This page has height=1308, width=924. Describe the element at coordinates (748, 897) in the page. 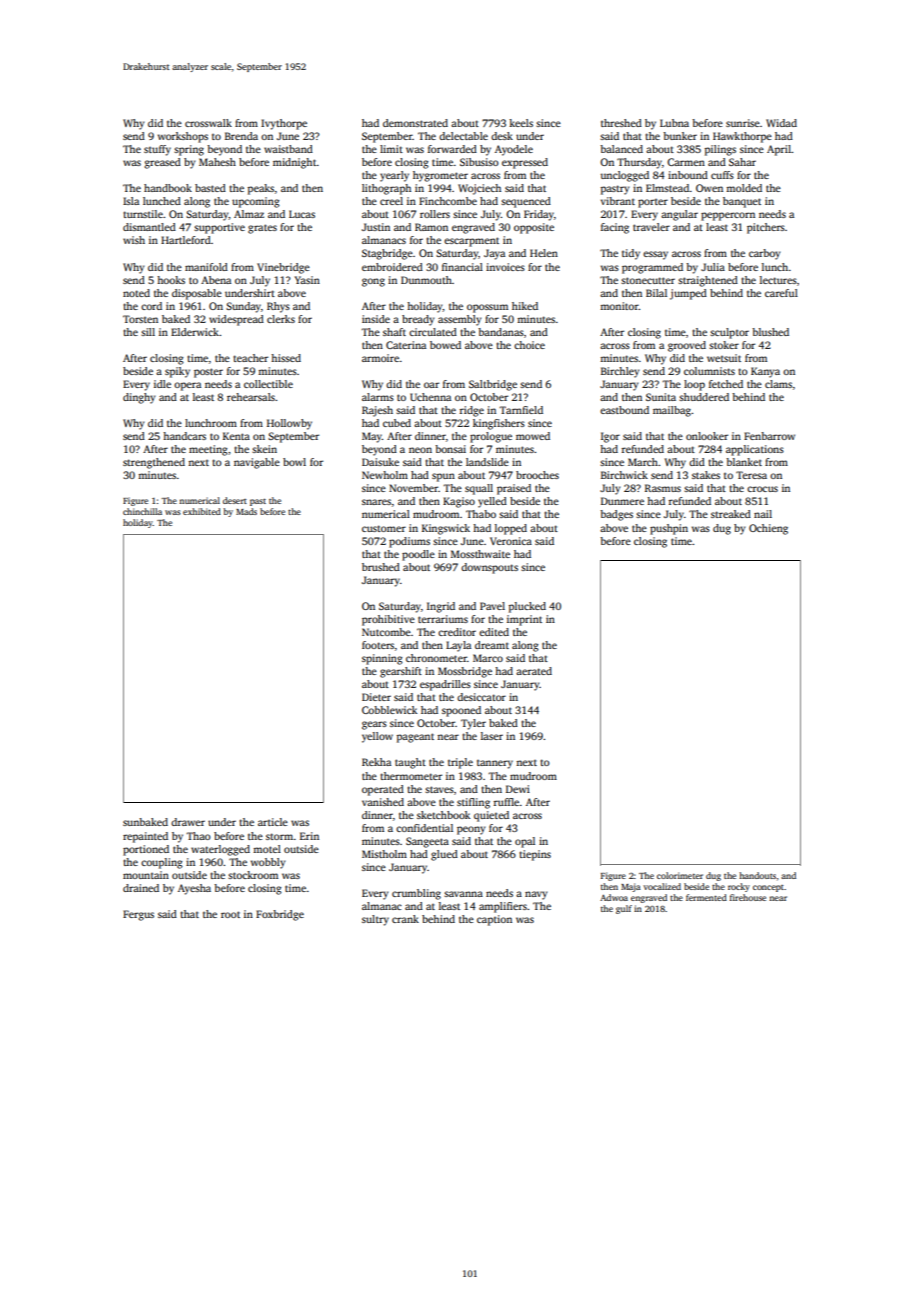

I see `firehouse` at that location.
